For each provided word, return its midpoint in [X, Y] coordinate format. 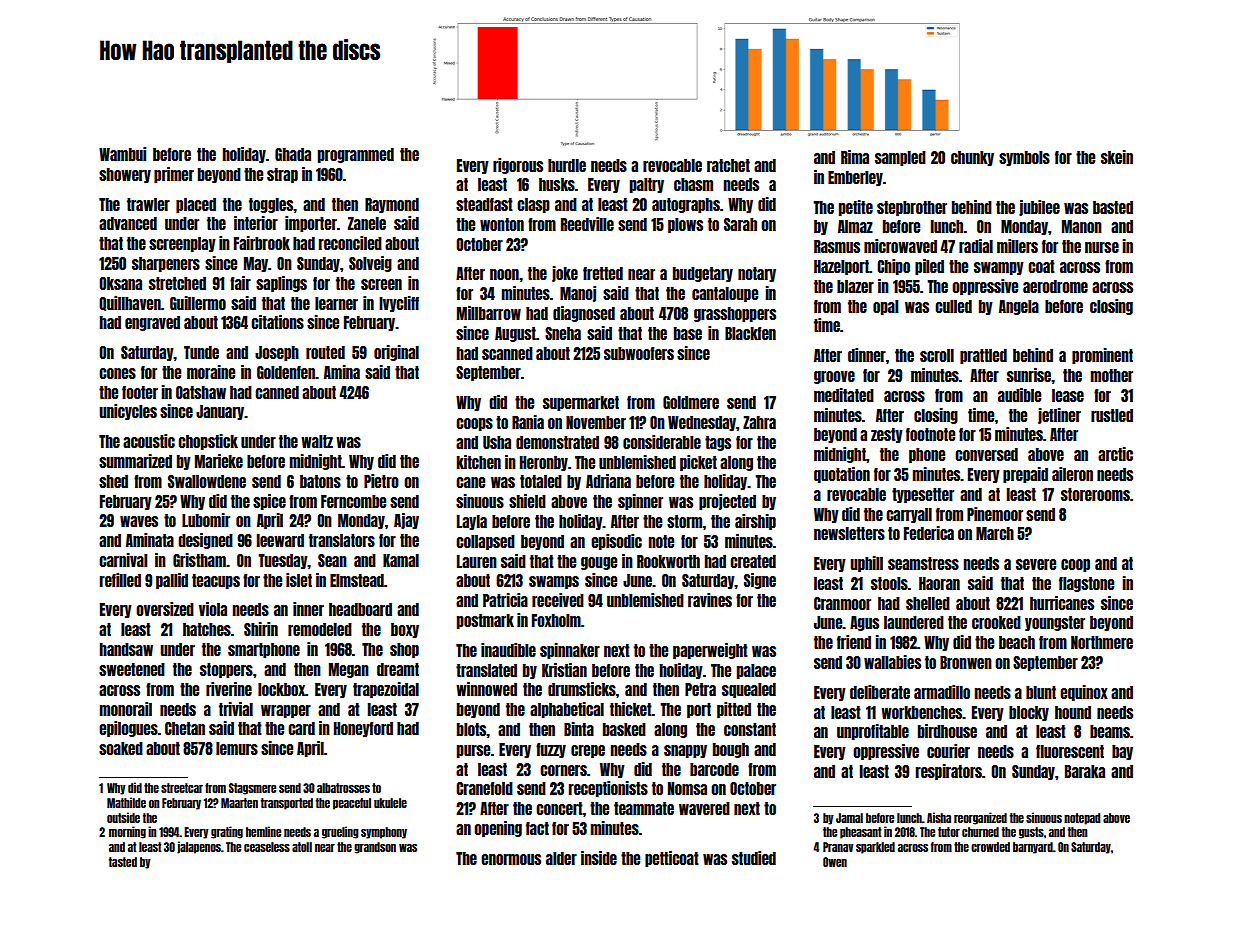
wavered [704, 808]
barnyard [1033, 848]
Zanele [367, 223]
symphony [384, 833]
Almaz [855, 226]
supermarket [581, 403]
